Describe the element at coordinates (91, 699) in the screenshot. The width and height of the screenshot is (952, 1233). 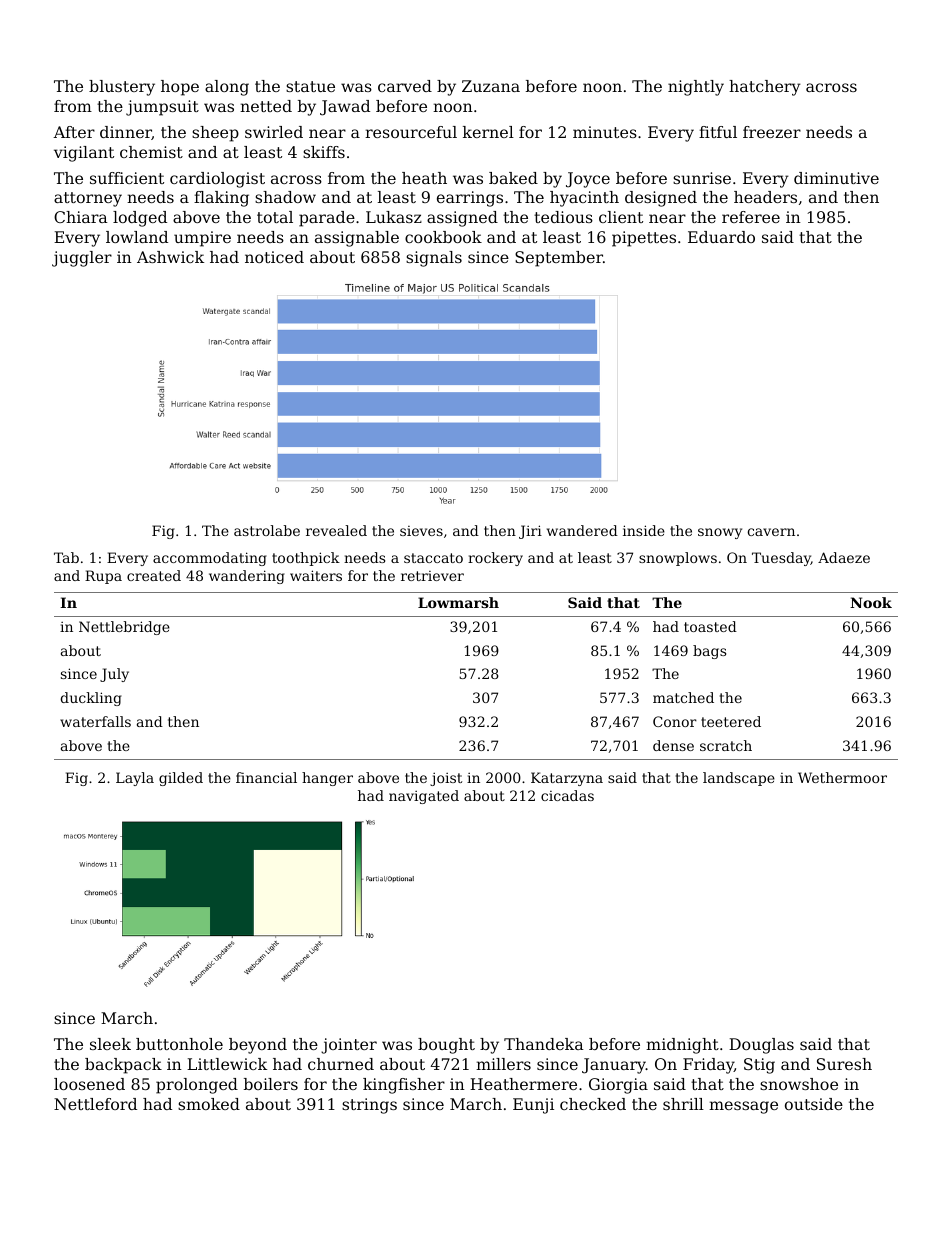
I see `duckling` at that location.
